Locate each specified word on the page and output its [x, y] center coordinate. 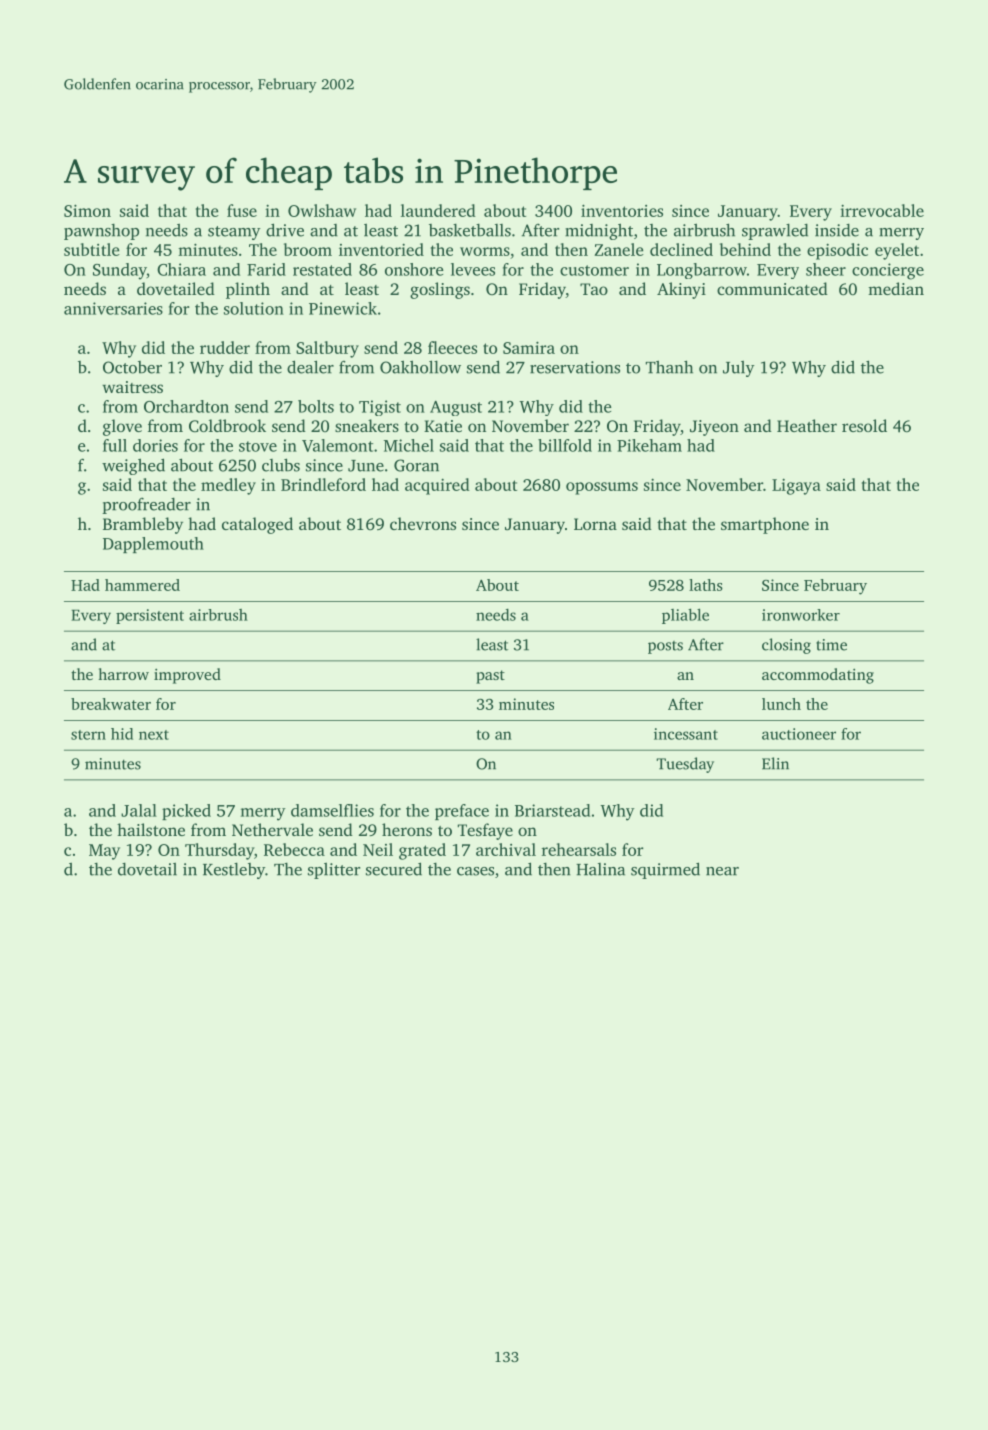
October [132, 367]
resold [864, 425]
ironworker [801, 615]
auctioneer [799, 734]
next [154, 735]
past [490, 677]
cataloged [257, 525]
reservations [575, 367]
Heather [807, 425]
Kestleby [234, 871]
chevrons [423, 523]
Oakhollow [420, 367]
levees [473, 269]
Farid [266, 269]
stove [258, 446]
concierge [888, 271]
